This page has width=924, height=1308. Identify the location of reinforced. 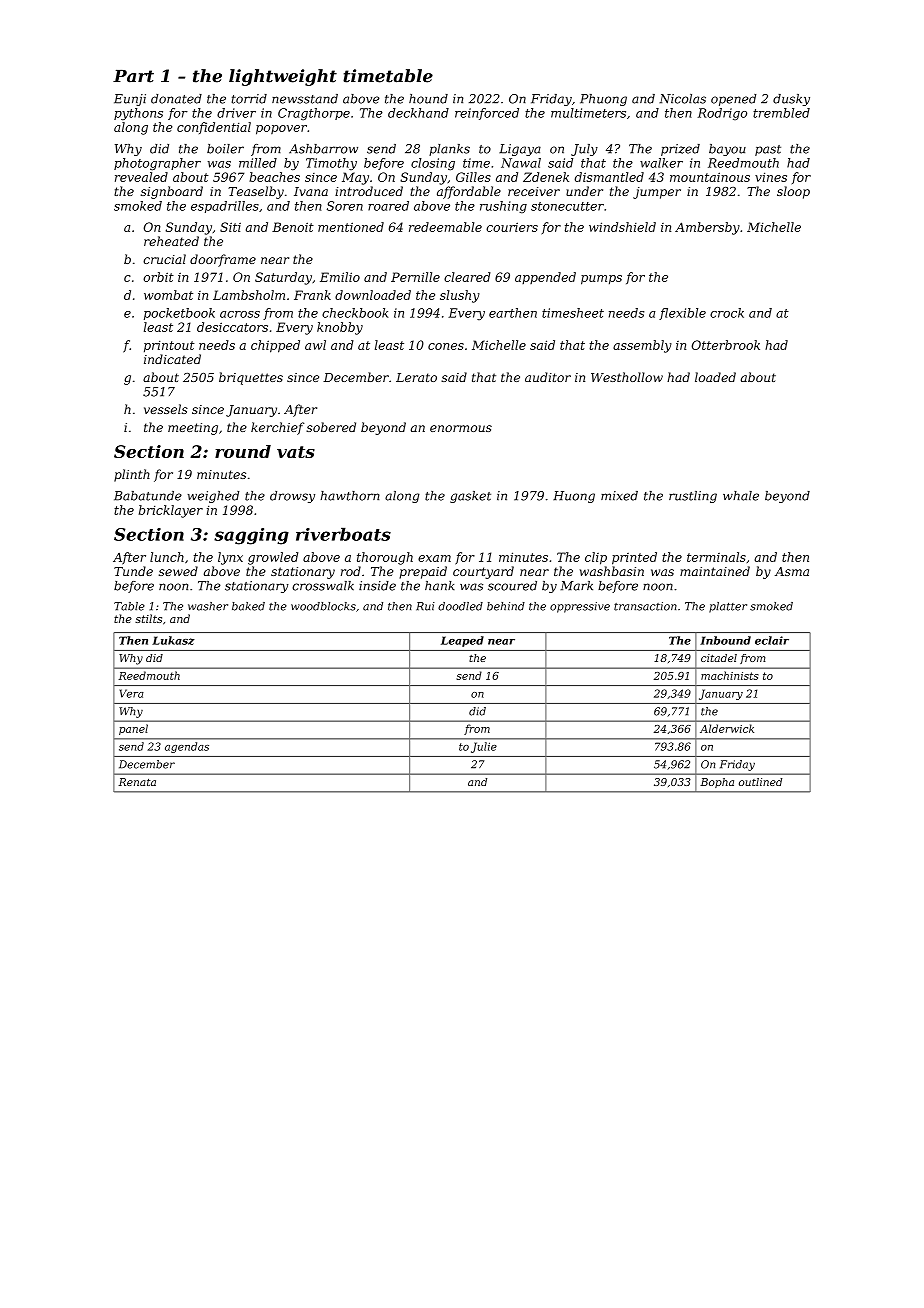
(487, 114).
